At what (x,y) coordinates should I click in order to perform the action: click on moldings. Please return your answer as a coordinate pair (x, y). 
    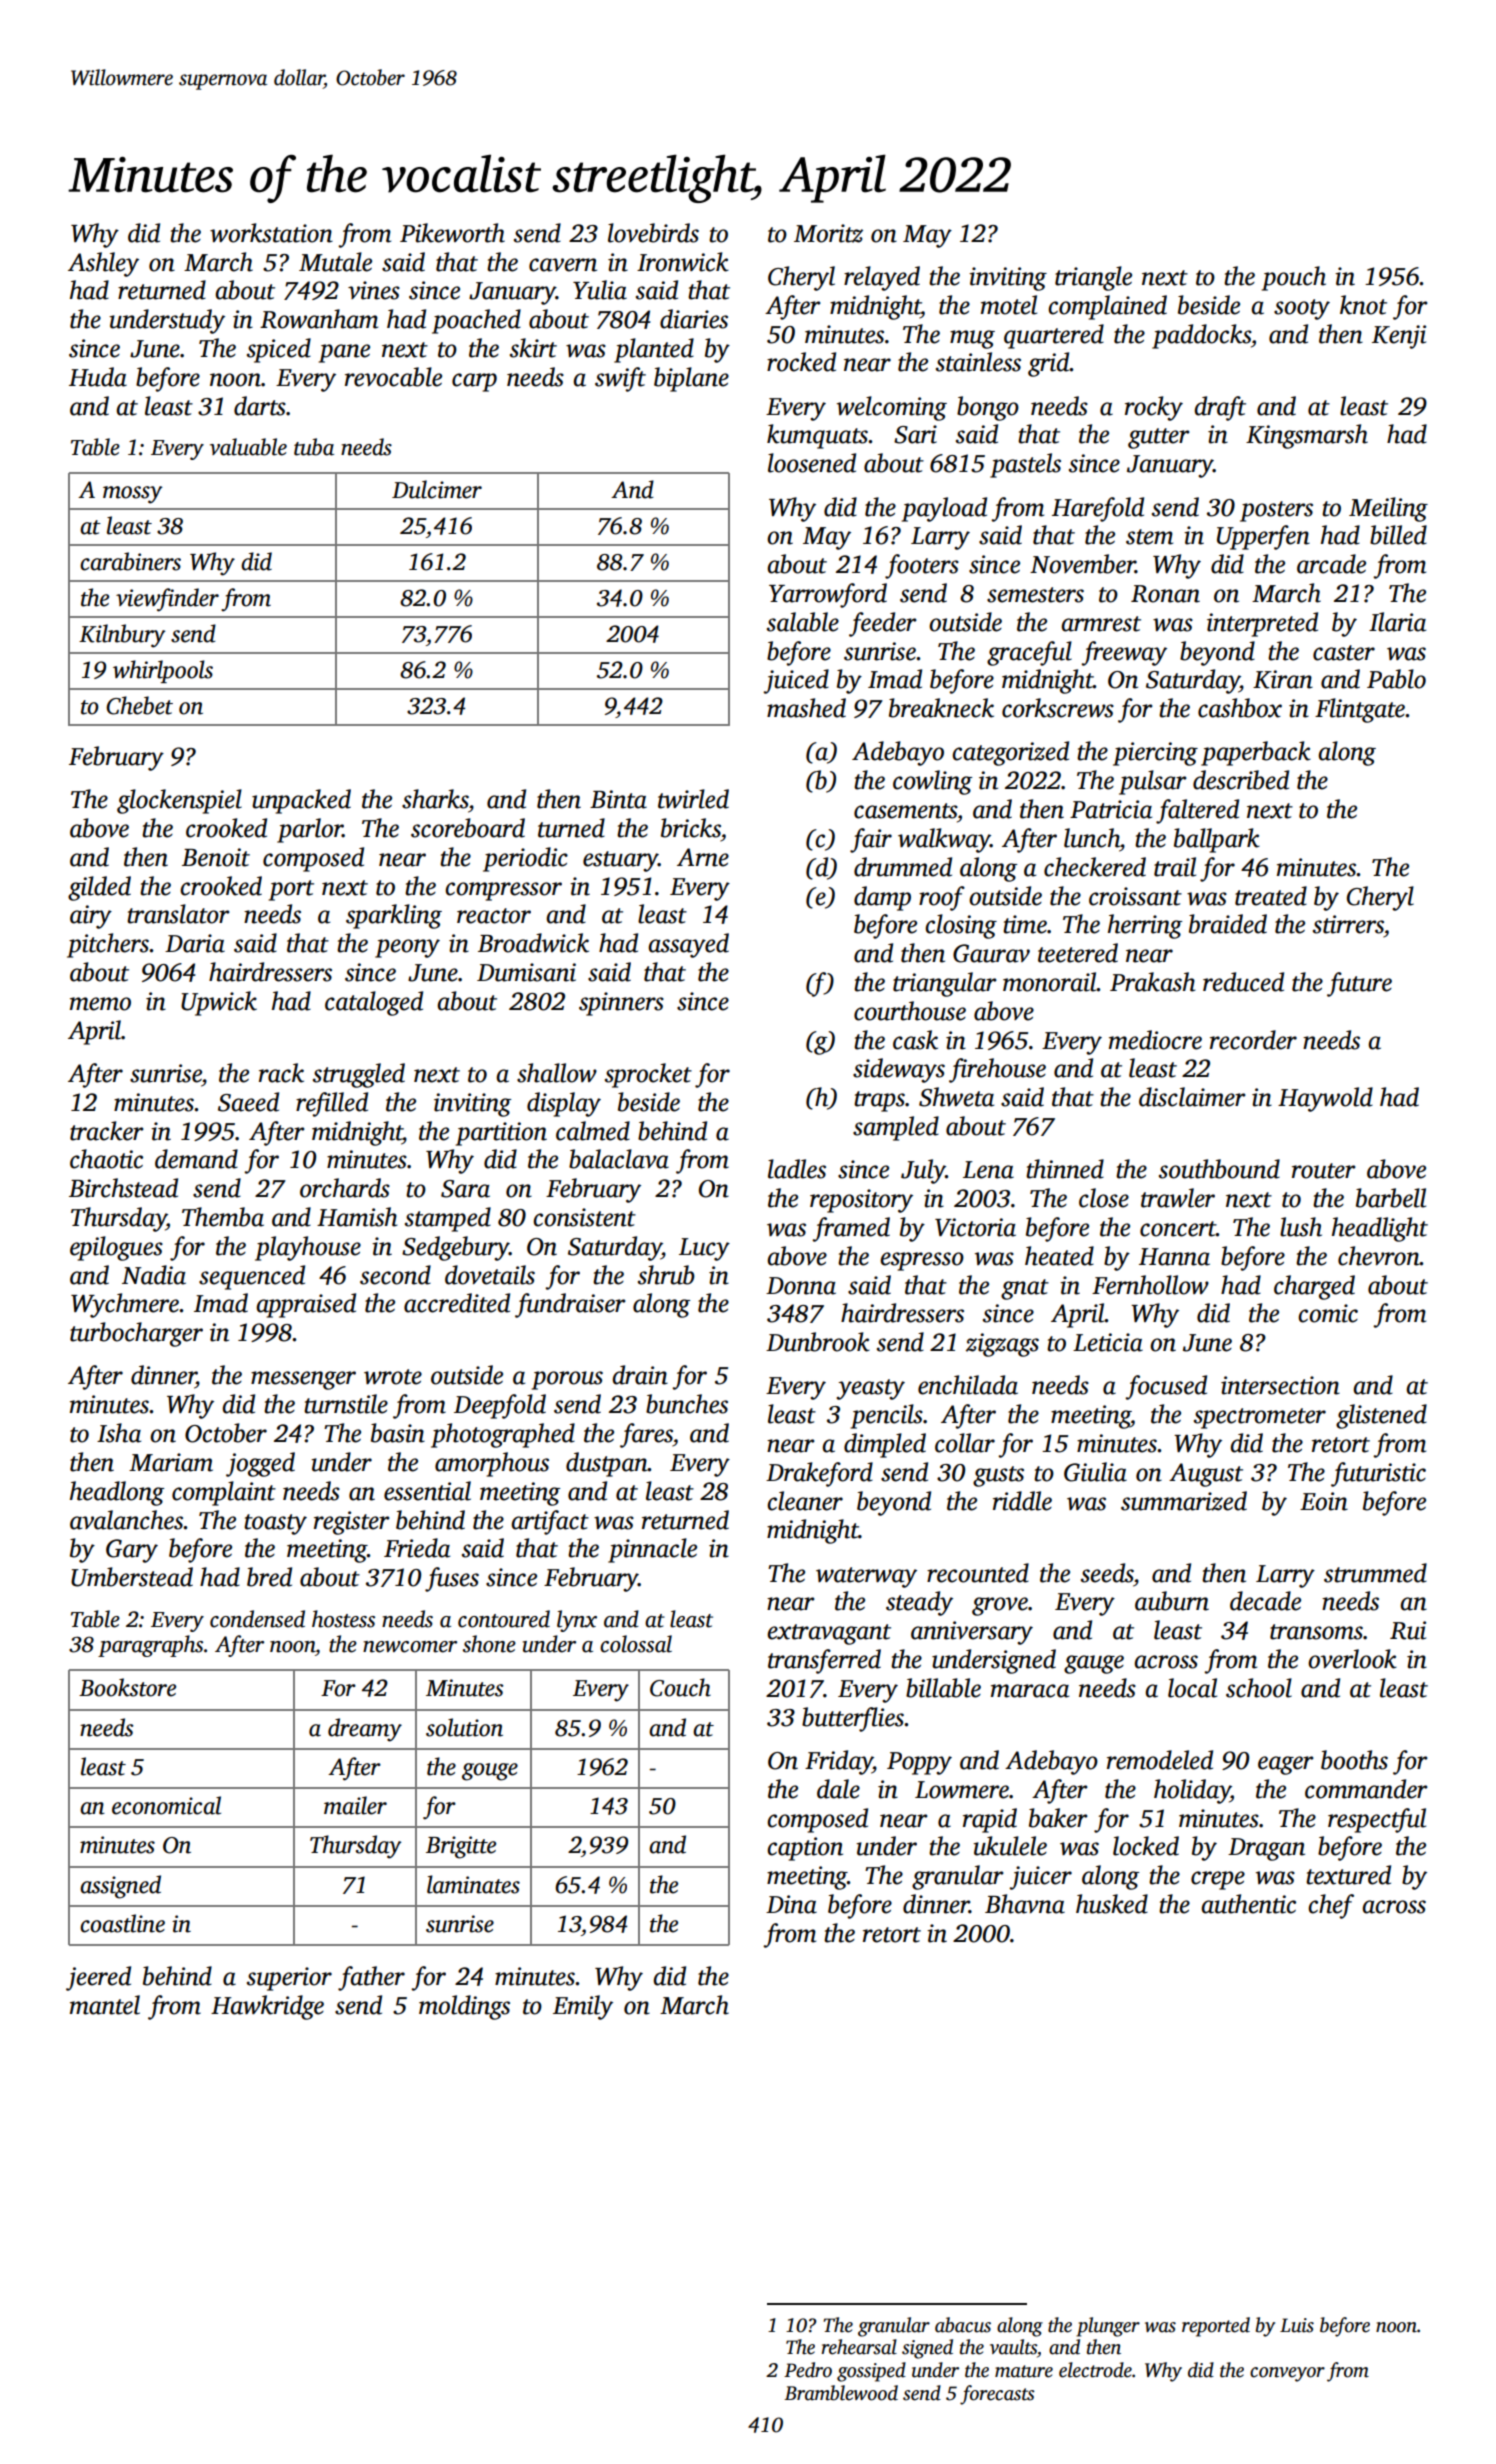
    Looking at the image, I should click on (464, 2007).
